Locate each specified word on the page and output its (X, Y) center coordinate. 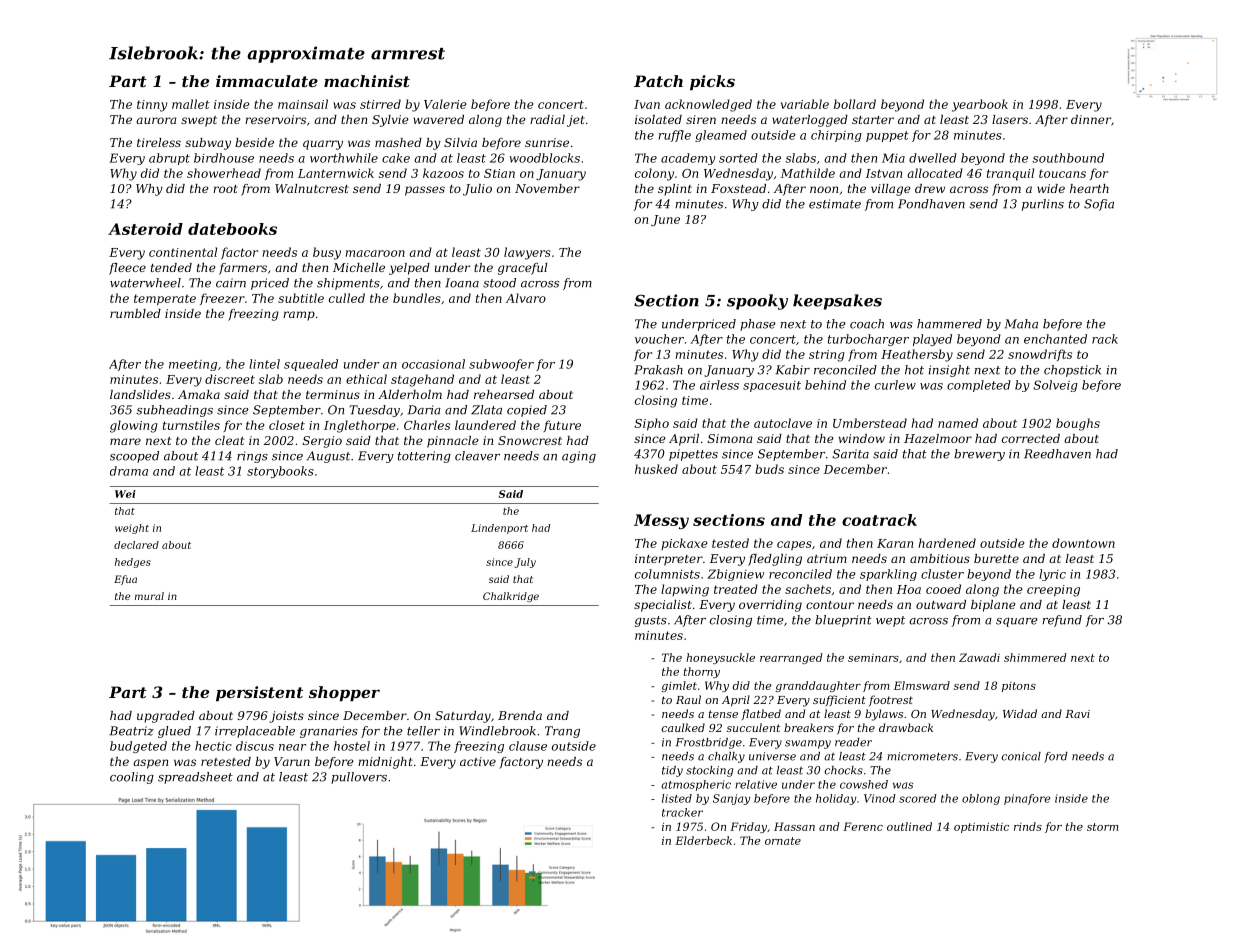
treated (736, 589)
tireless (159, 142)
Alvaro (526, 298)
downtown (1083, 543)
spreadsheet (195, 778)
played (932, 340)
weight (132, 529)
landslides (140, 394)
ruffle (675, 136)
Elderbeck (703, 840)
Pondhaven (931, 204)
